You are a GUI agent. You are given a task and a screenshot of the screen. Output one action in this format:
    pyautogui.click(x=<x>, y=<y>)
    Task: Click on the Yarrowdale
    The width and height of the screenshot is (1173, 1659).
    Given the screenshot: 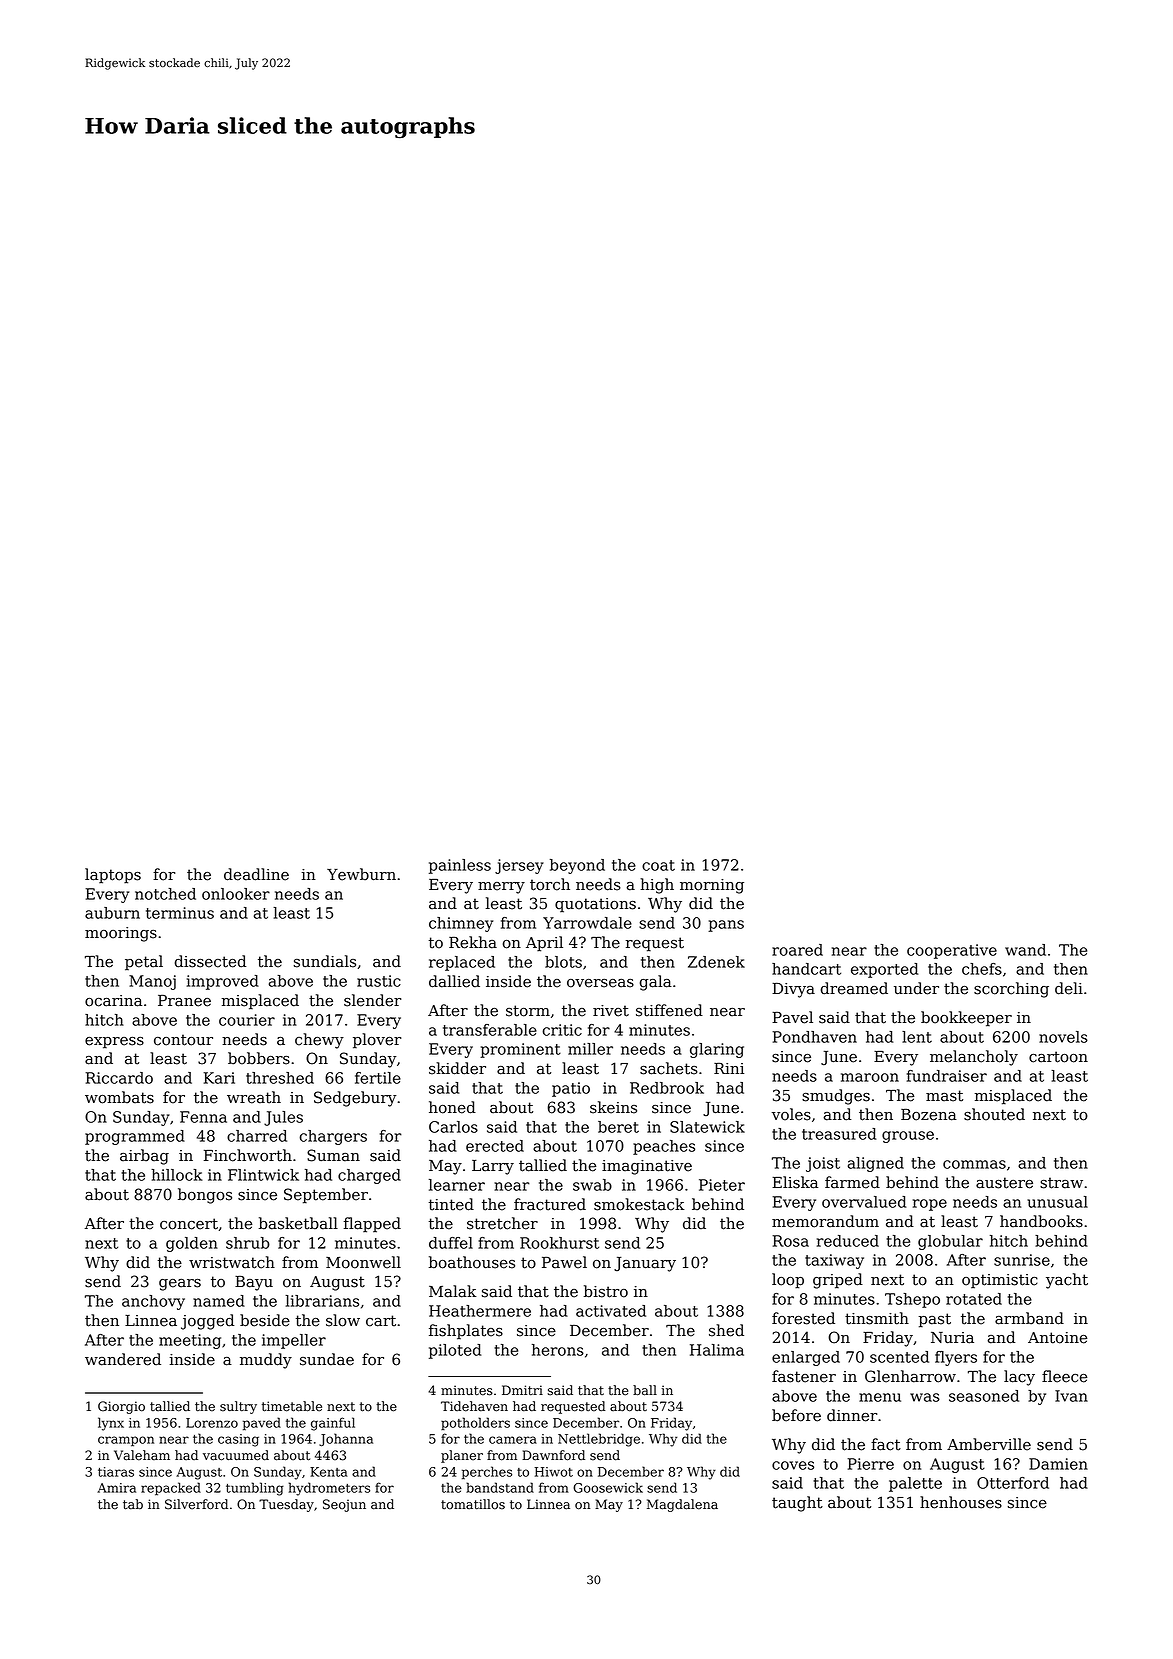 What is the action you would take?
    pyautogui.click(x=587, y=923)
